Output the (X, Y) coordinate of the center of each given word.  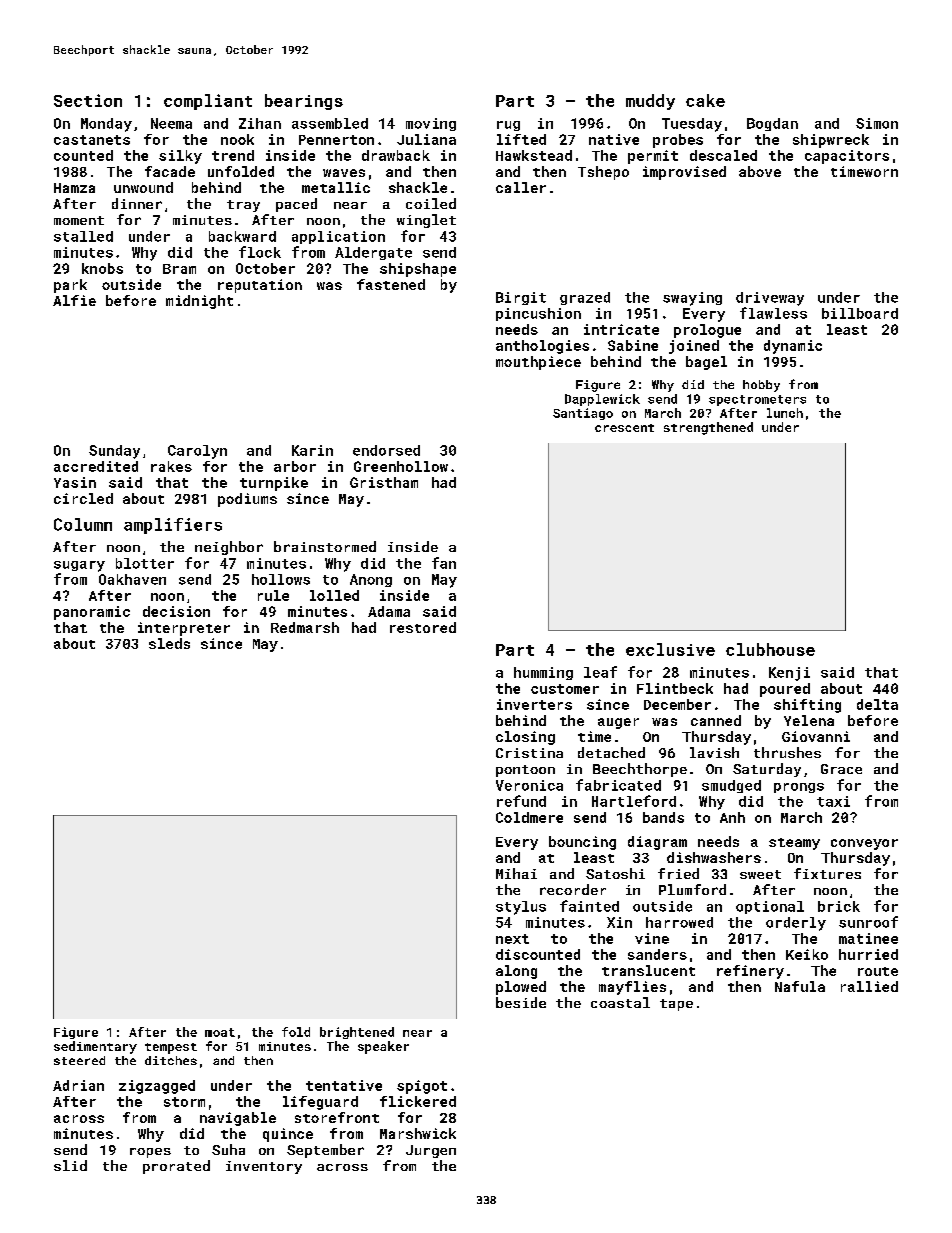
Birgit (521, 298)
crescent (624, 428)
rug (508, 126)
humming (543, 673)
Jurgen (431, 1151)
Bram (179, 269)
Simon (877, 123)
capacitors (847, 157)
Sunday (114, 452)
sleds (169, 643)
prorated (176, 1167)
